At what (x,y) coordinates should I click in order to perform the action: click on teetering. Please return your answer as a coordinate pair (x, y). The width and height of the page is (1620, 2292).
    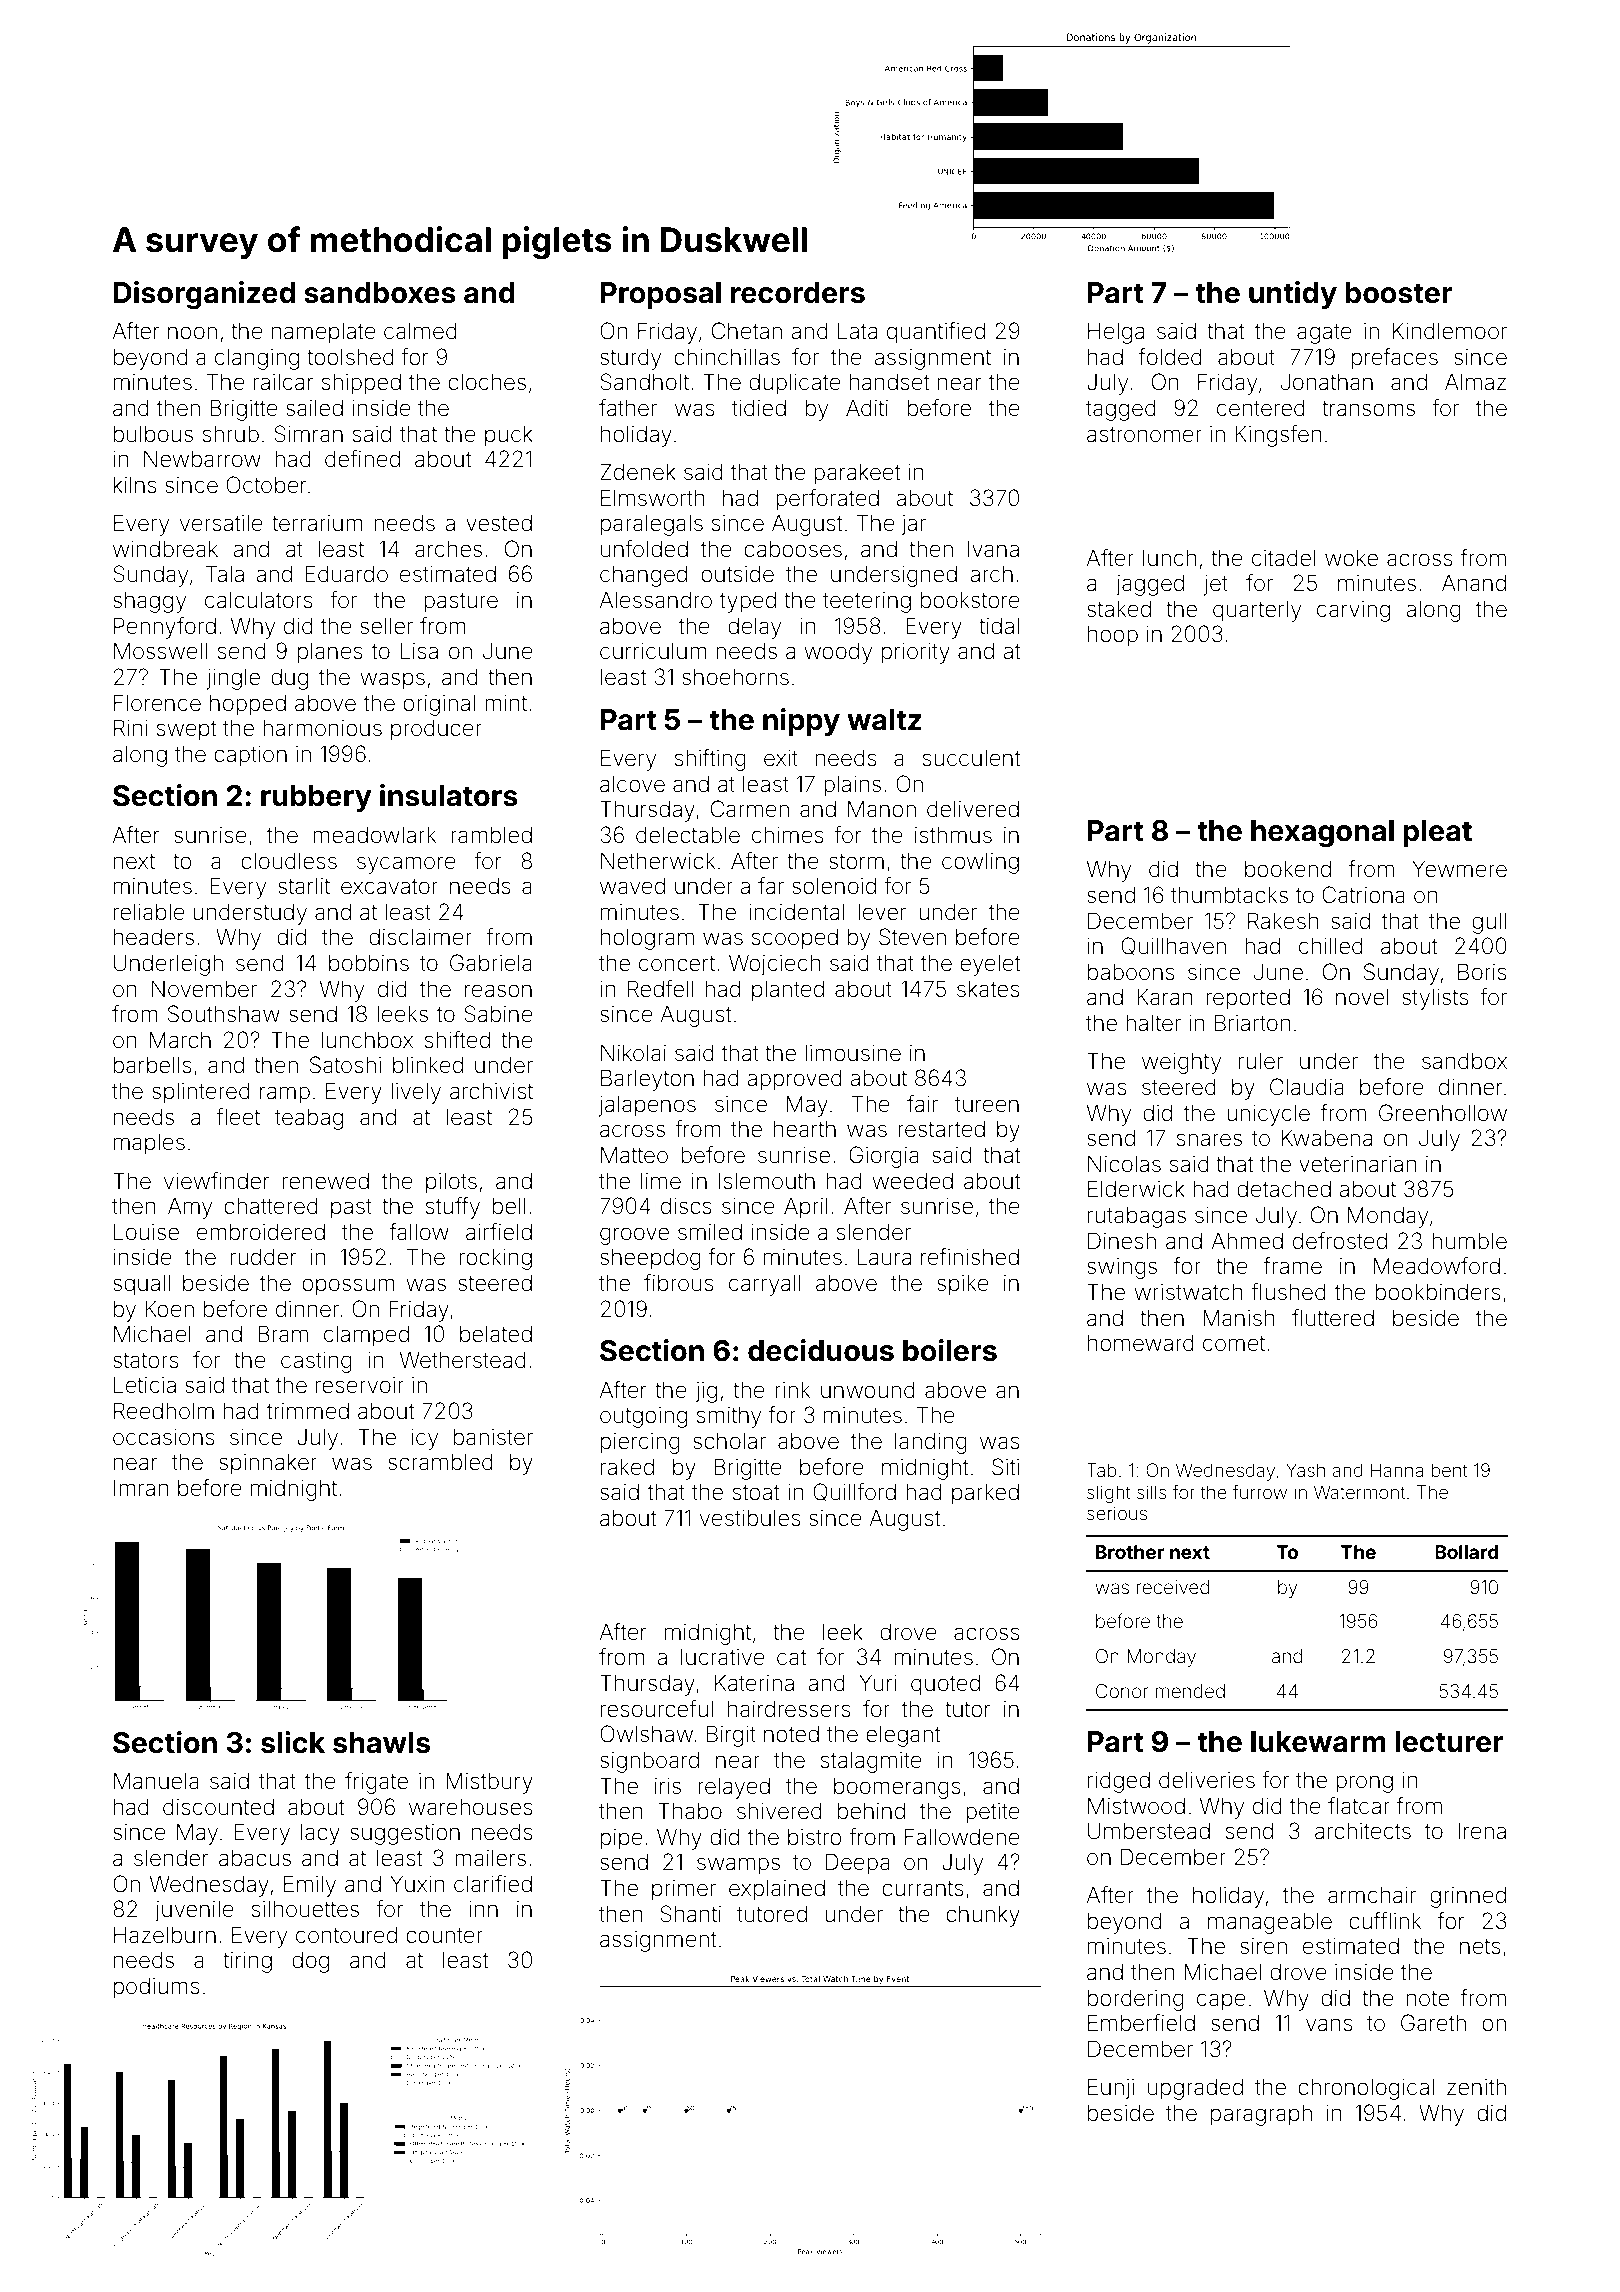
    Looking at the image, I should click on (867, 602).
